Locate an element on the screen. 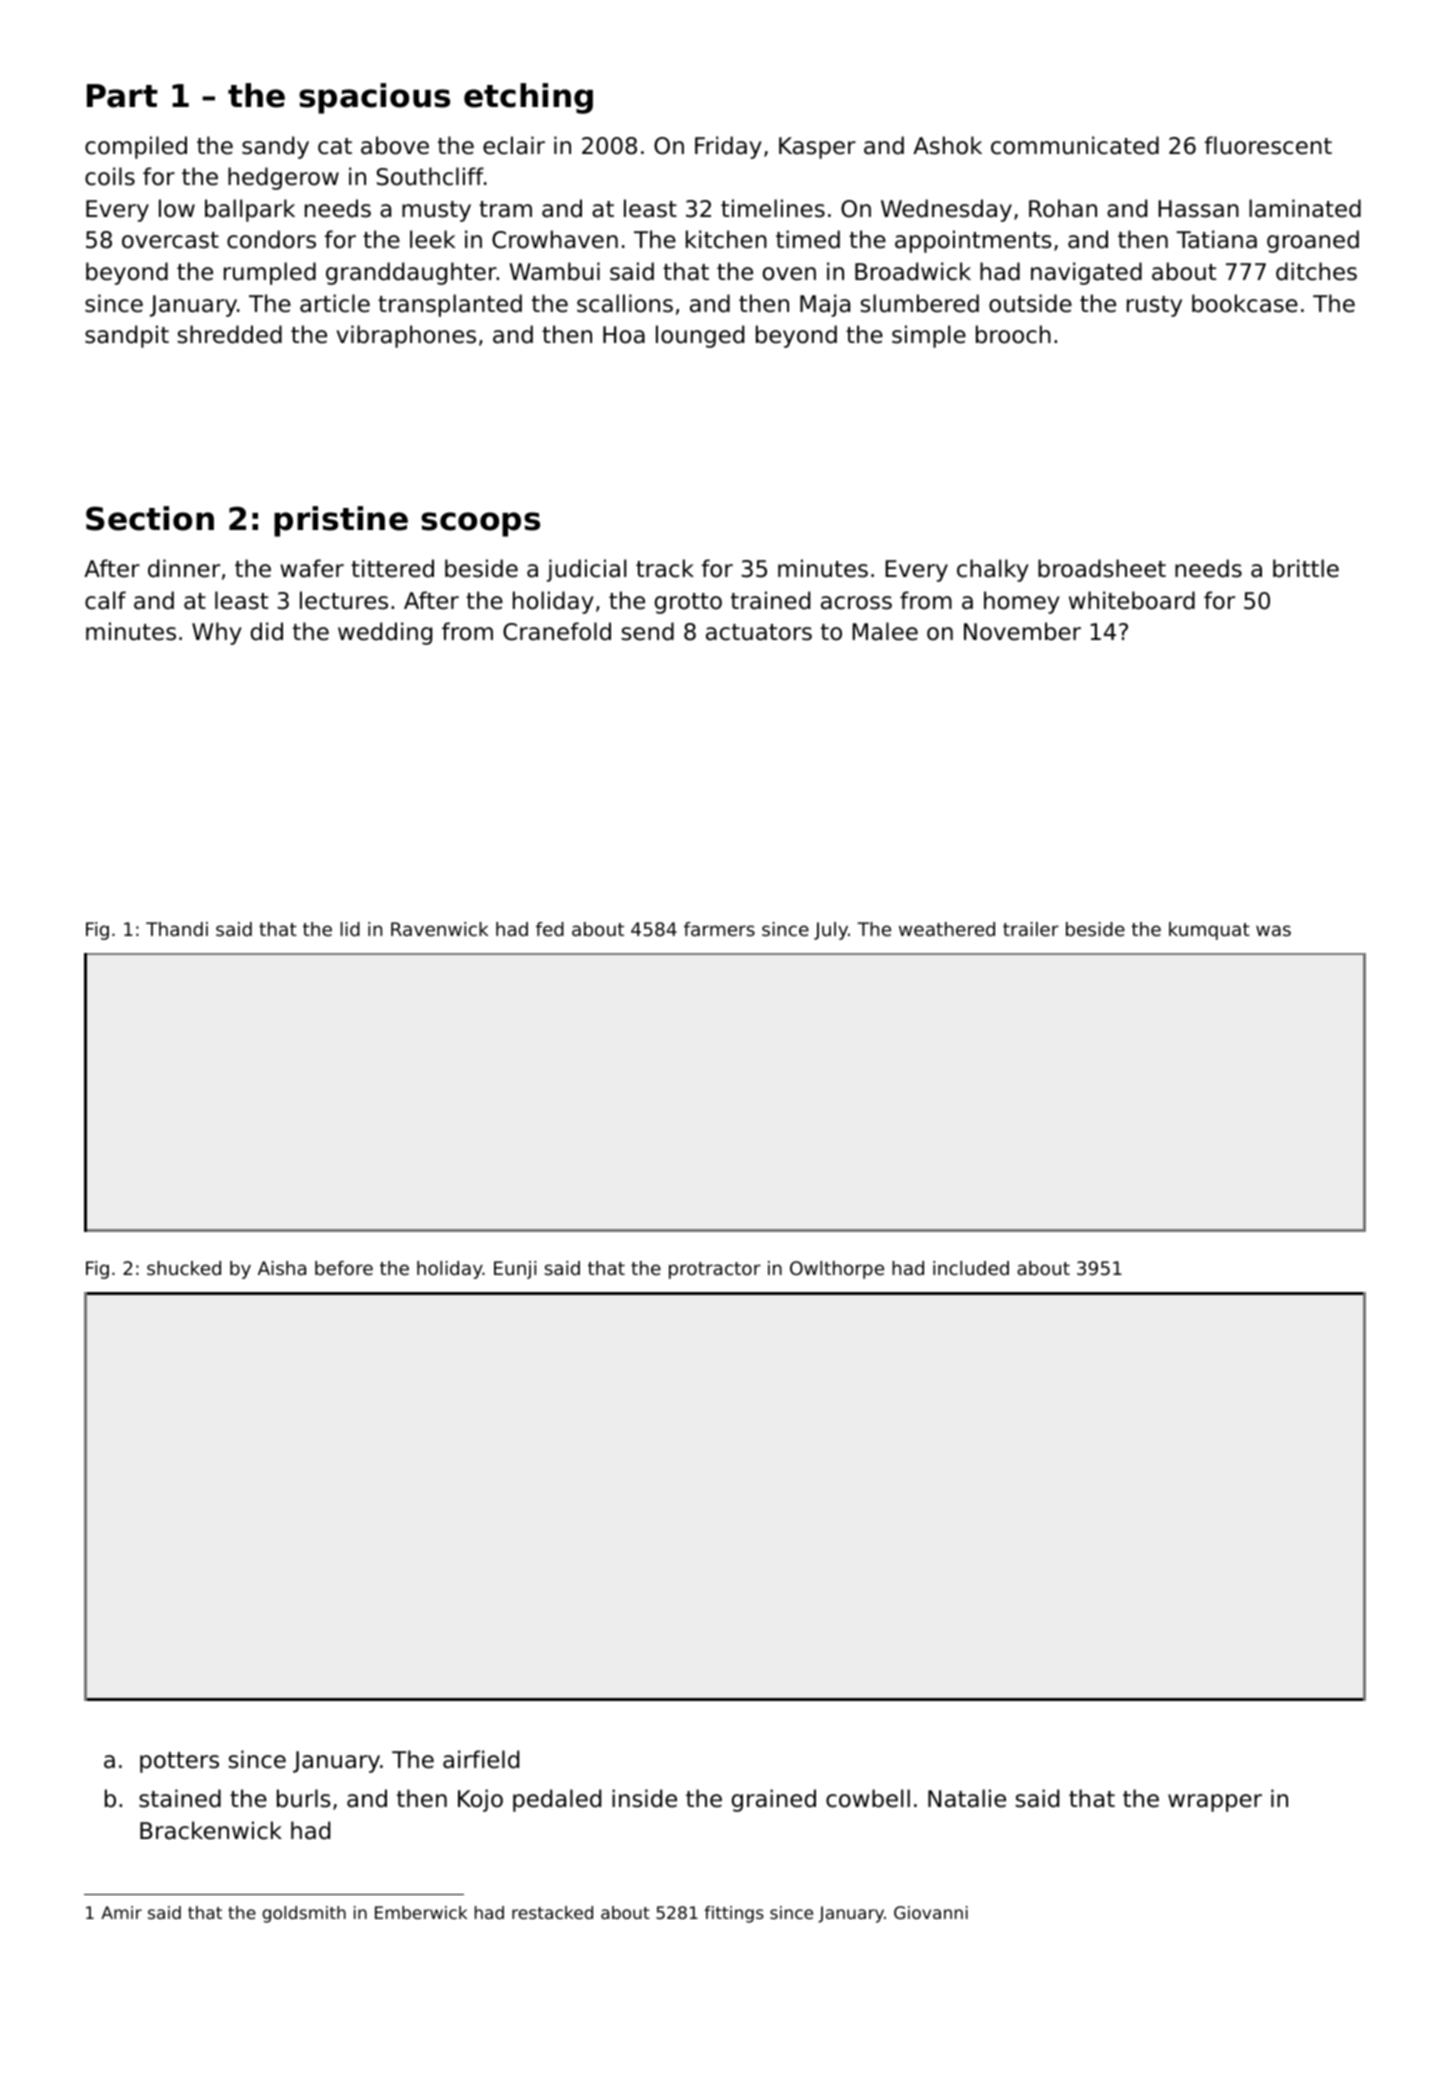 The height and width of the screenshot is (2100, 1450). pedaled is located at coordinates (557, 1800).
